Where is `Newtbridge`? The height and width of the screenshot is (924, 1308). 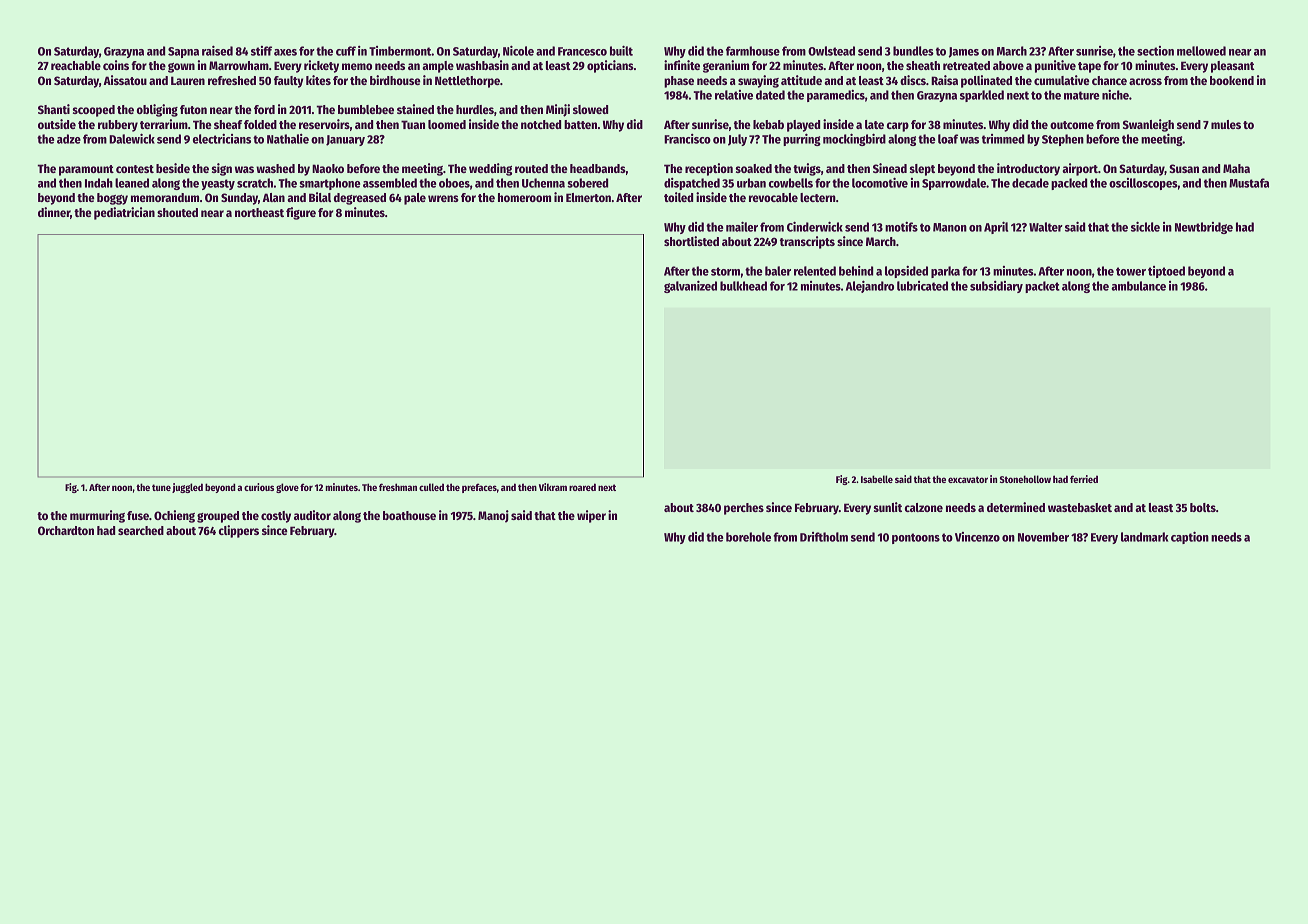
Newtbridge is located at coordinates (1204, 228).
